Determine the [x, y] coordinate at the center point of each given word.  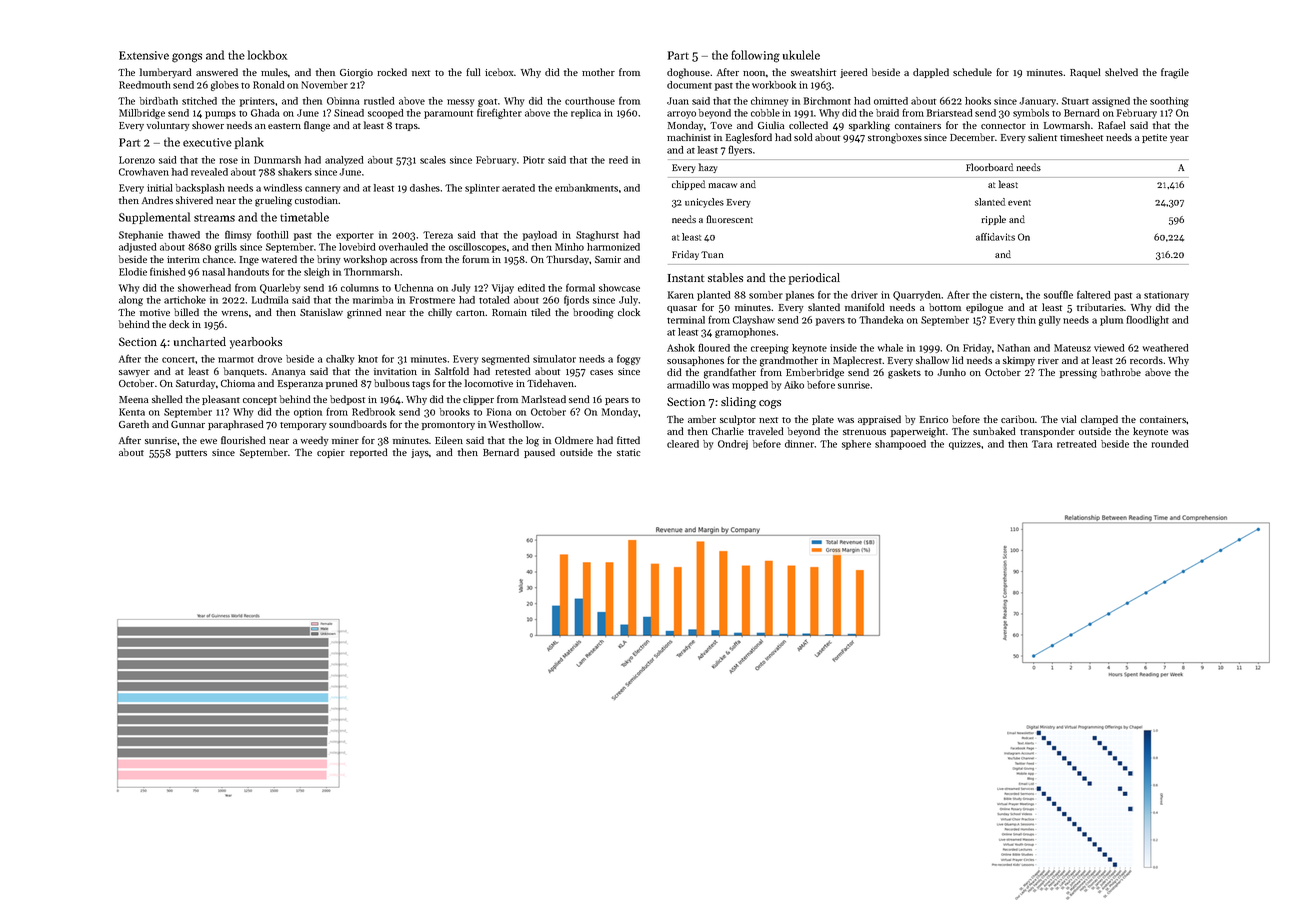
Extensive [144, 55]
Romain [509, 312]
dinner [800, 444]
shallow [933, 360]
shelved [1121, 72]
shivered [194, 200]
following [755, 56]
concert [178, 360]
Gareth [134, 424]
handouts [248, 272]
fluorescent [729, 219]
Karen [681, 295]
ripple [993, 220]
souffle [1058, 294]
